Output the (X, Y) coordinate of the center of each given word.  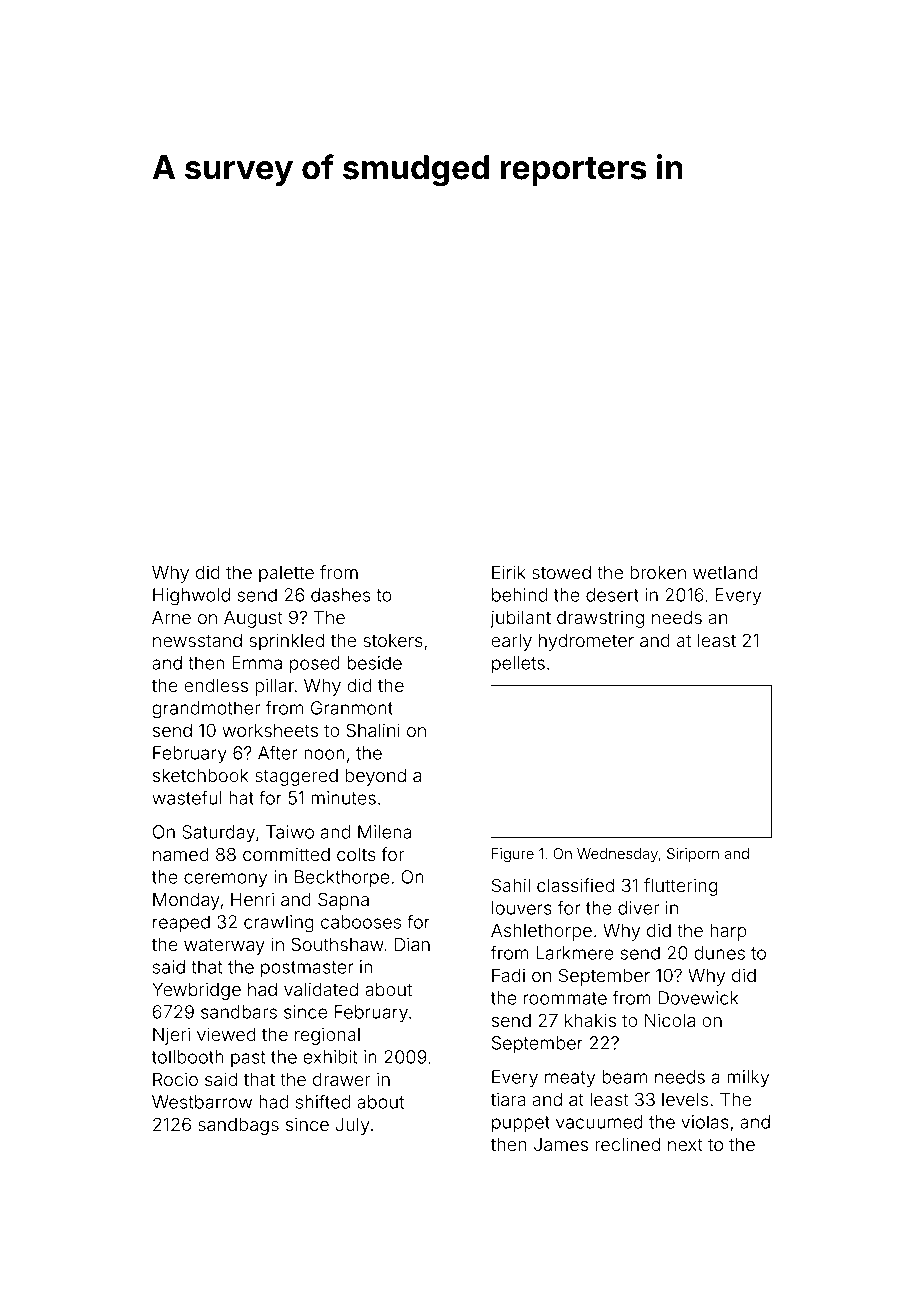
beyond (375, 777)
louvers (522, 908)
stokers (393, 640)
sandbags (238, 1126)
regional (327, 1036)
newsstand (197, 640)
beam (624, 1077)
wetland (725, 572)
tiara (508, 1099)
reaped (181, 923)
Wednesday (617, 855)
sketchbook (200, 775)
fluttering (681, 887)
